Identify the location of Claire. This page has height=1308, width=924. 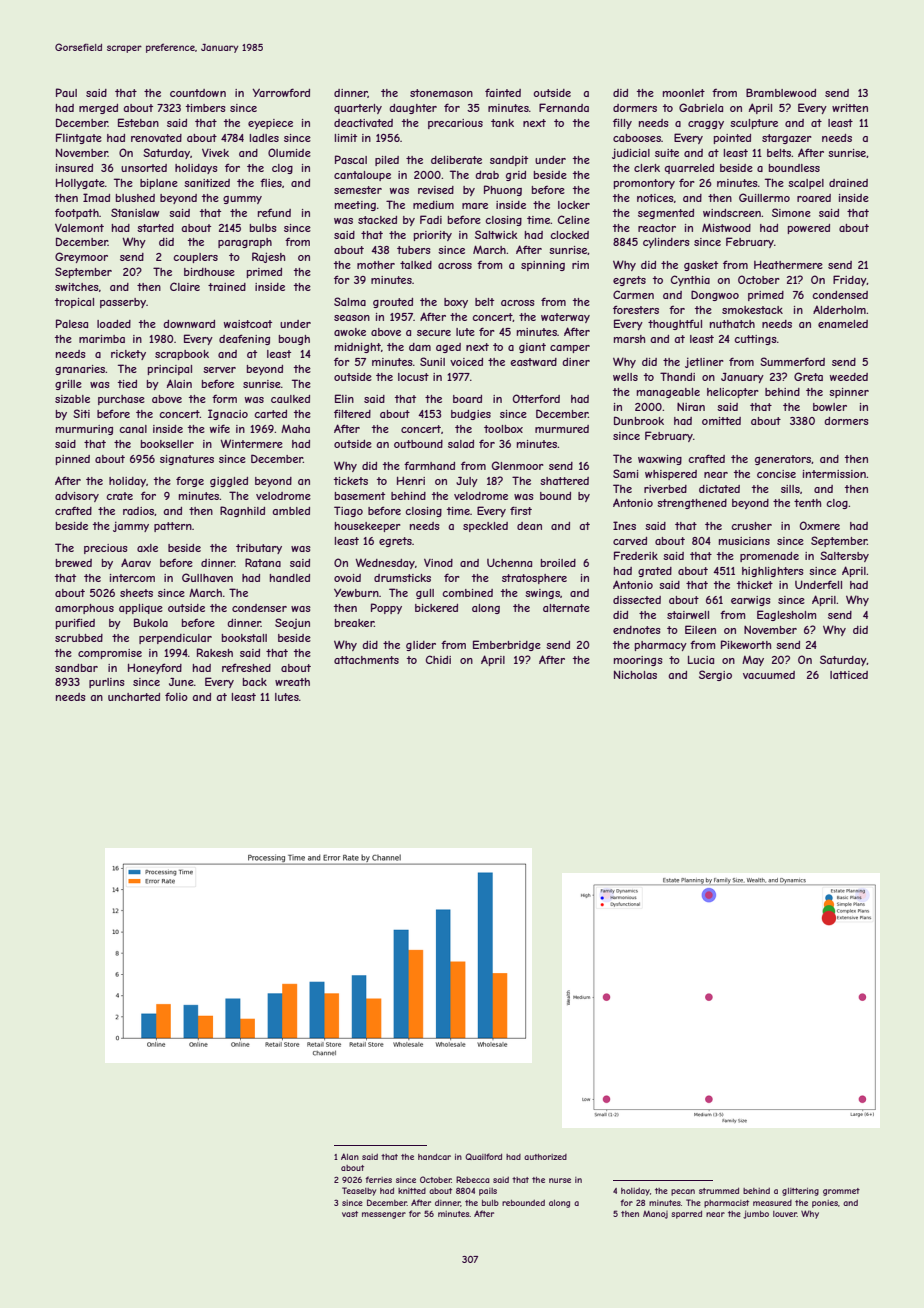
(185, 286).
